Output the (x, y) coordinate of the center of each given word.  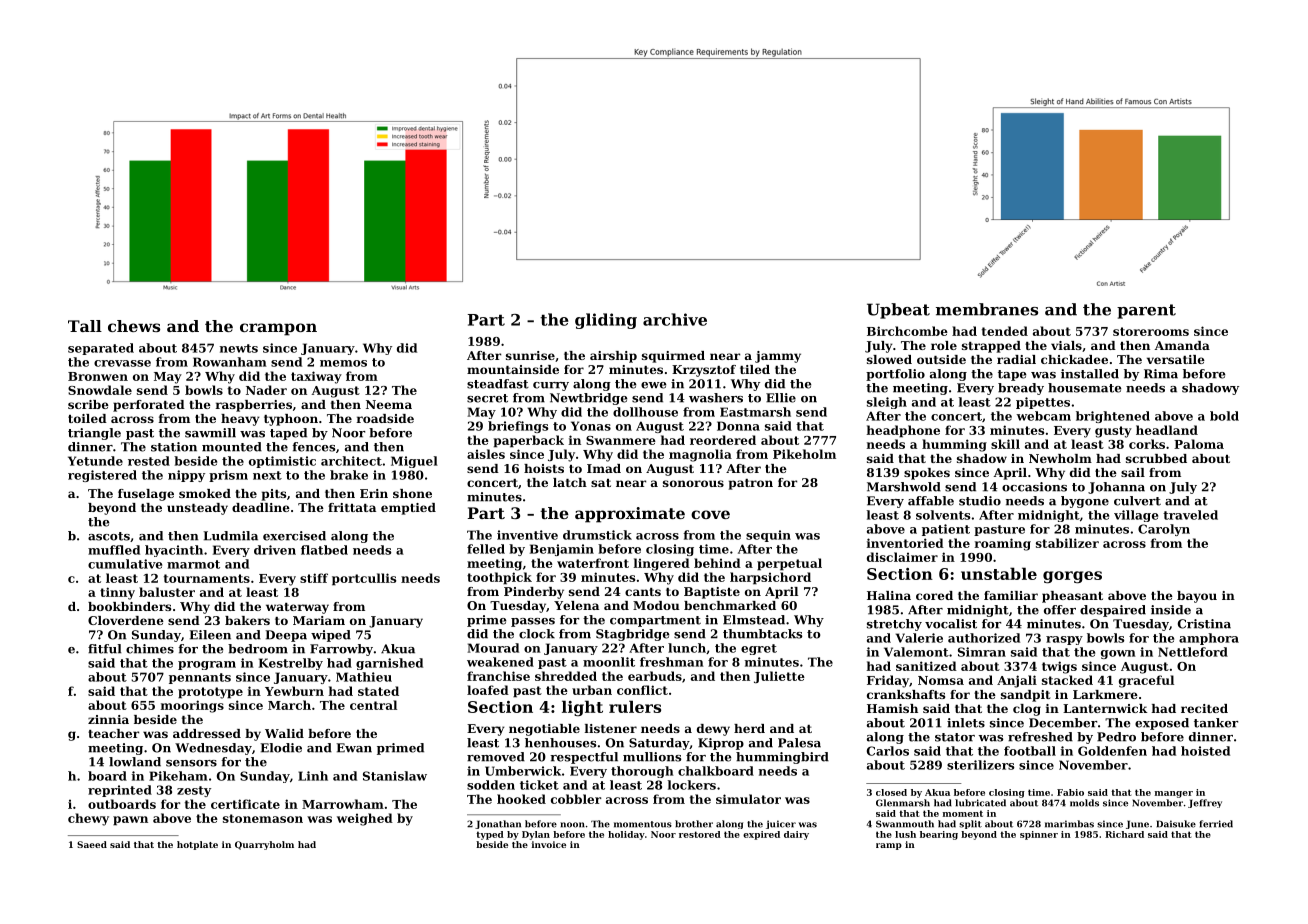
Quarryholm (264, 845)
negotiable (544, 730)
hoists (544, 468)
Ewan (354, 748)
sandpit (1025, 696)
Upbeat (898, 311)
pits (274, 495)
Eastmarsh (755, 412)
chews (134, 326)
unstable (999, 573)
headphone (903, 431)
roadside (385, 418)
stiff (314, 578)
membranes (987, 309)
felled (486, 549)
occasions (1034, 487)
